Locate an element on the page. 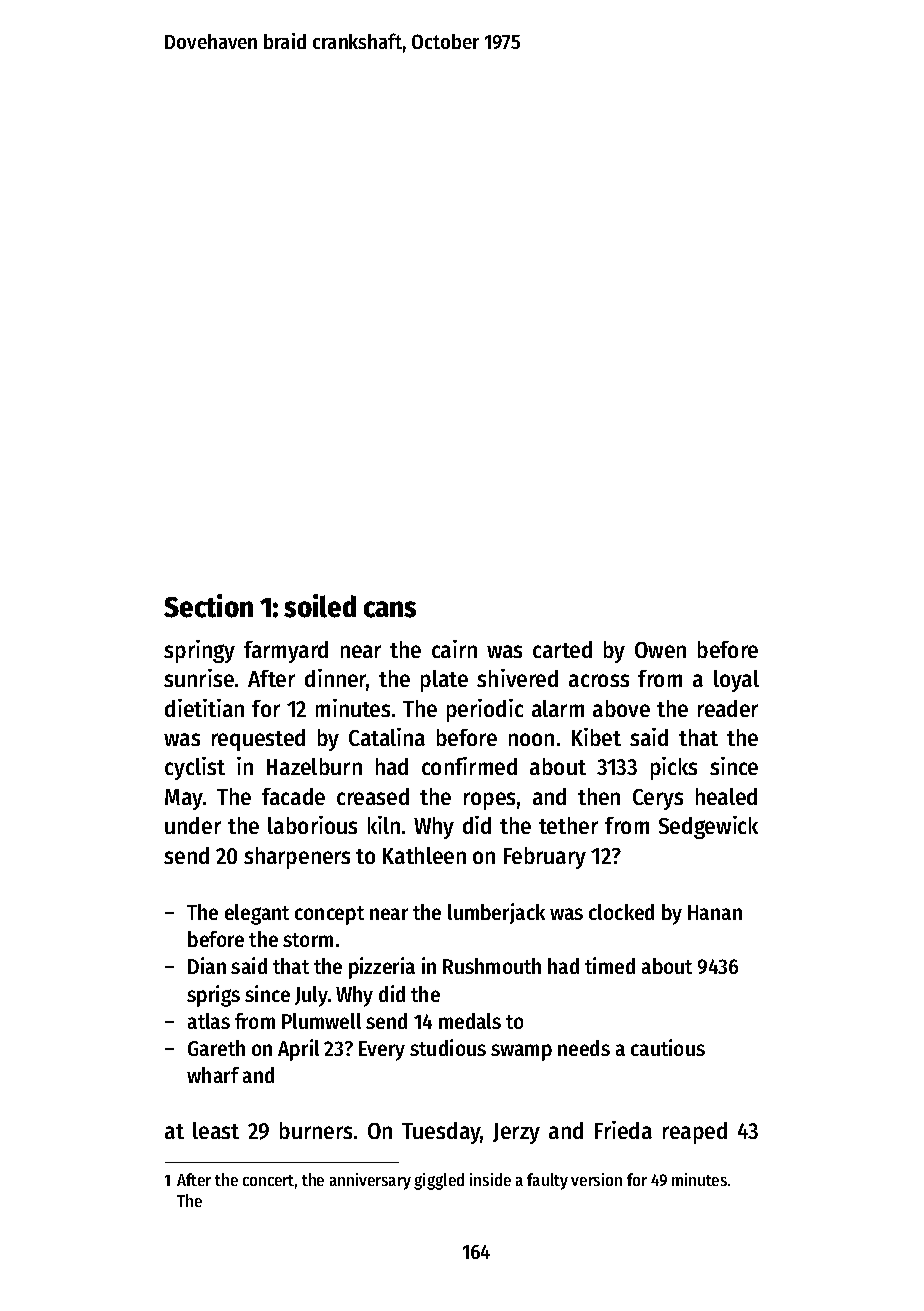  inside is located at coordinates (490, 1179).
